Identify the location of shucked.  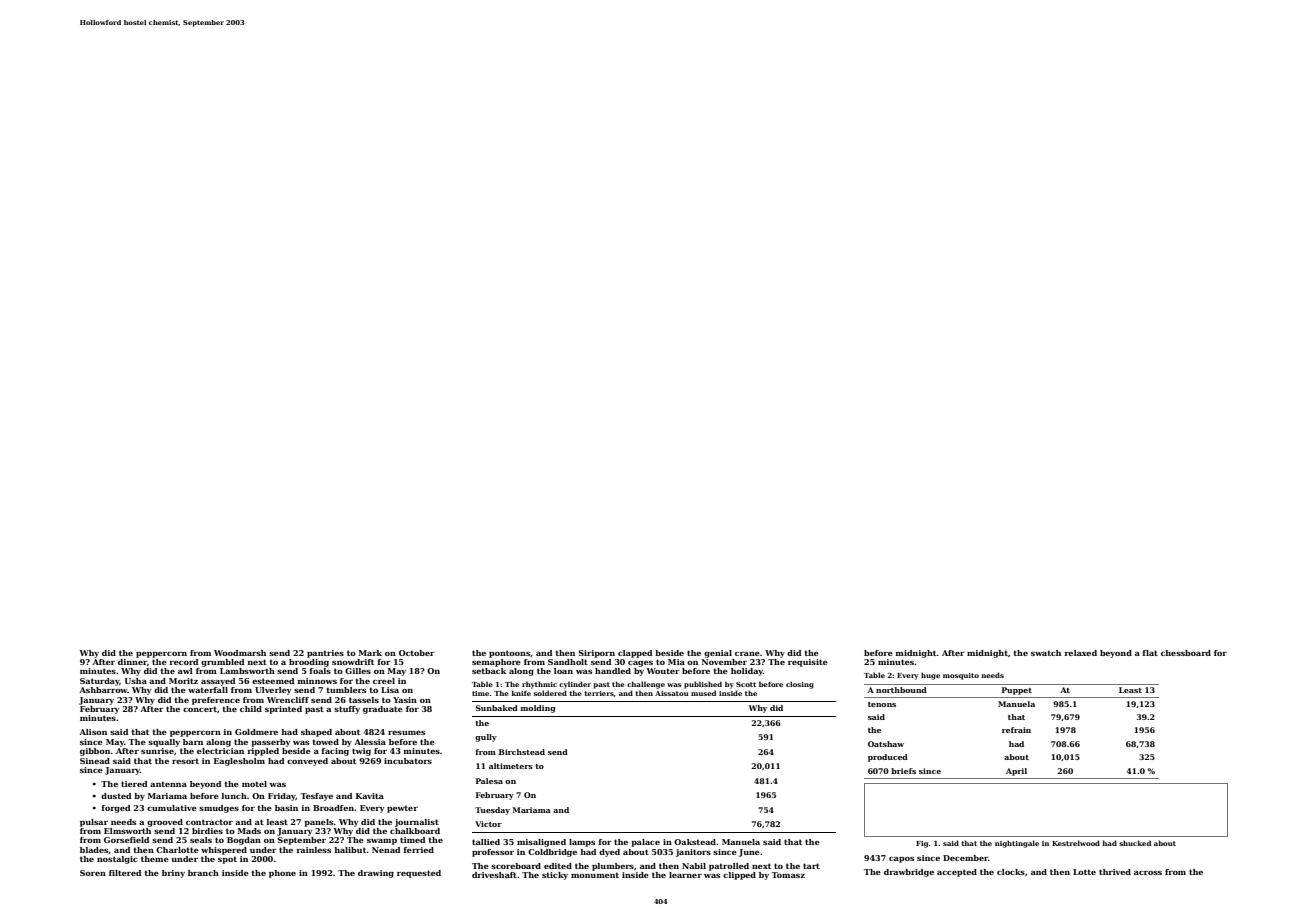
(1135, 843).
